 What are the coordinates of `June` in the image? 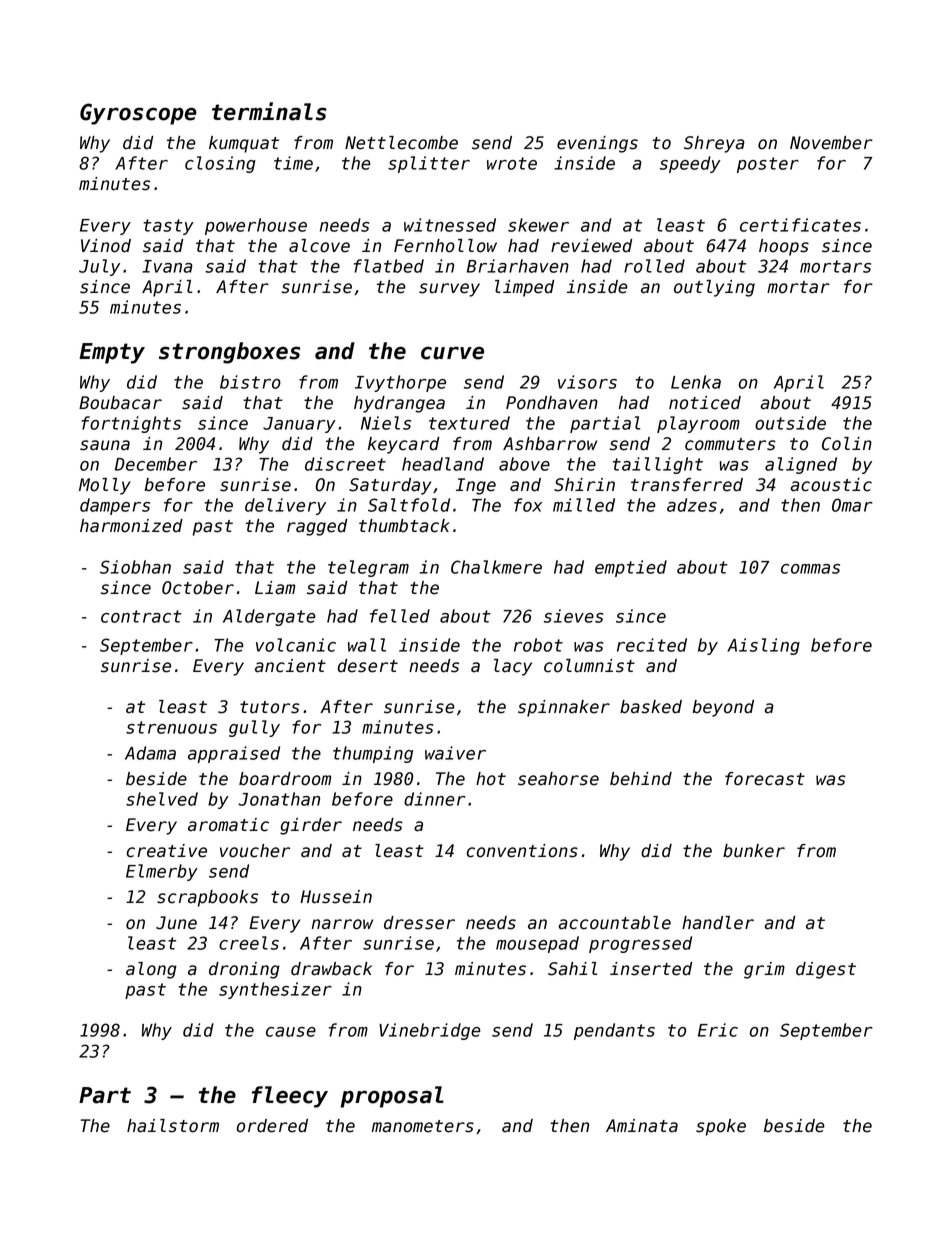 It's located at (176, 923).
